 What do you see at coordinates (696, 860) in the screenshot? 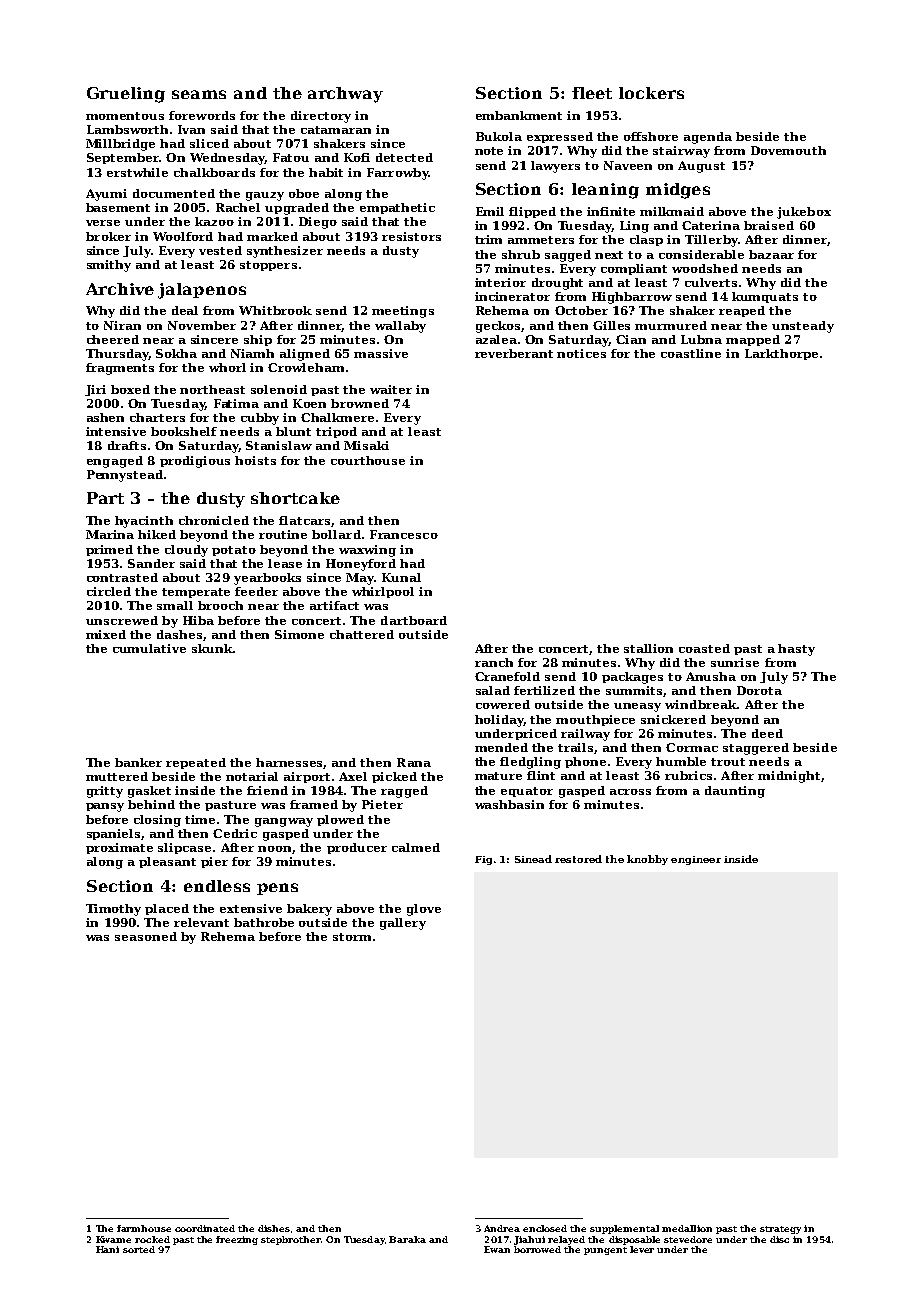
I see `engineer` at bounding box center [696, 860].
